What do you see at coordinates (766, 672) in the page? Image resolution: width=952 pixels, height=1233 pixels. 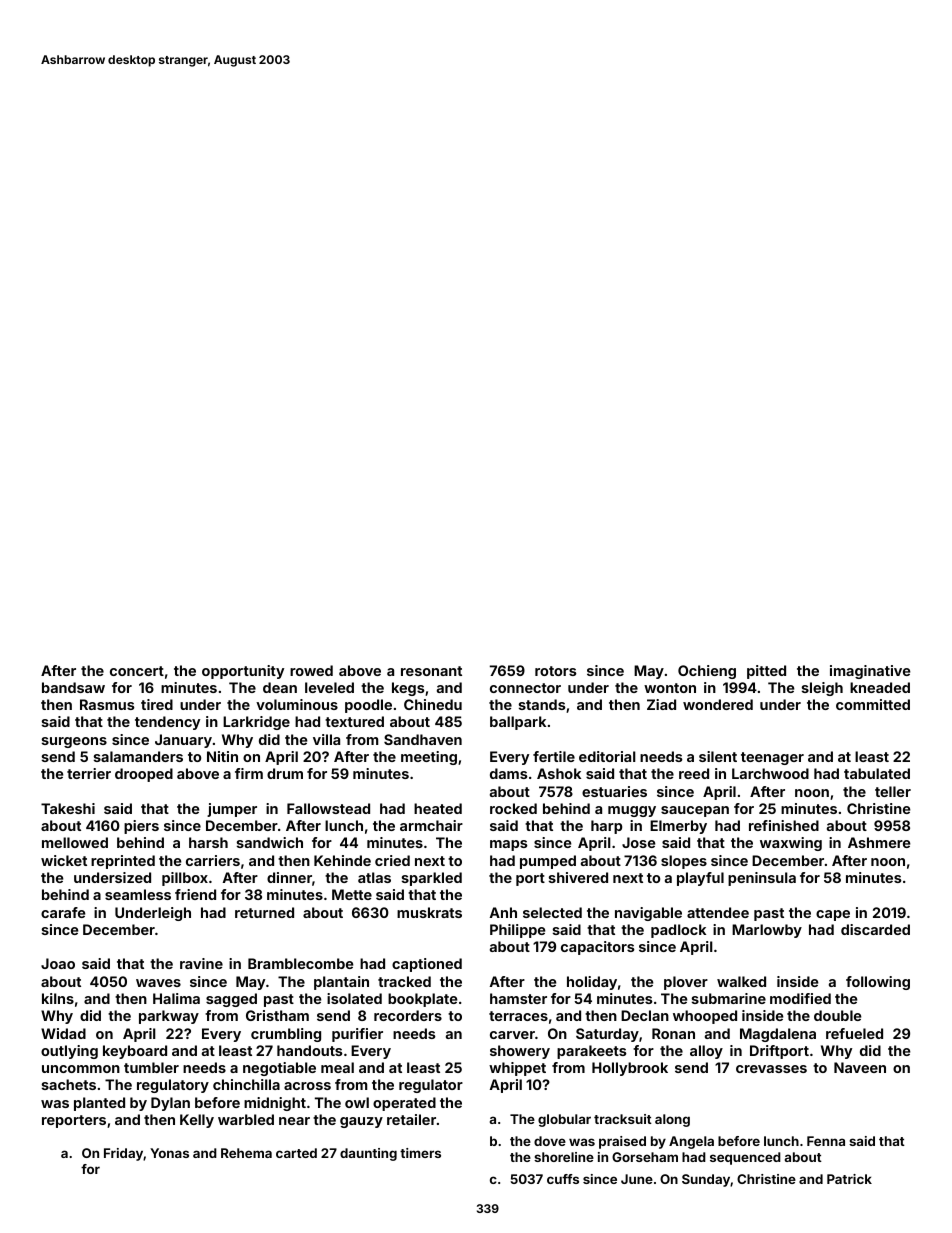 I see `pitted` at bounding box center [766, 672].
